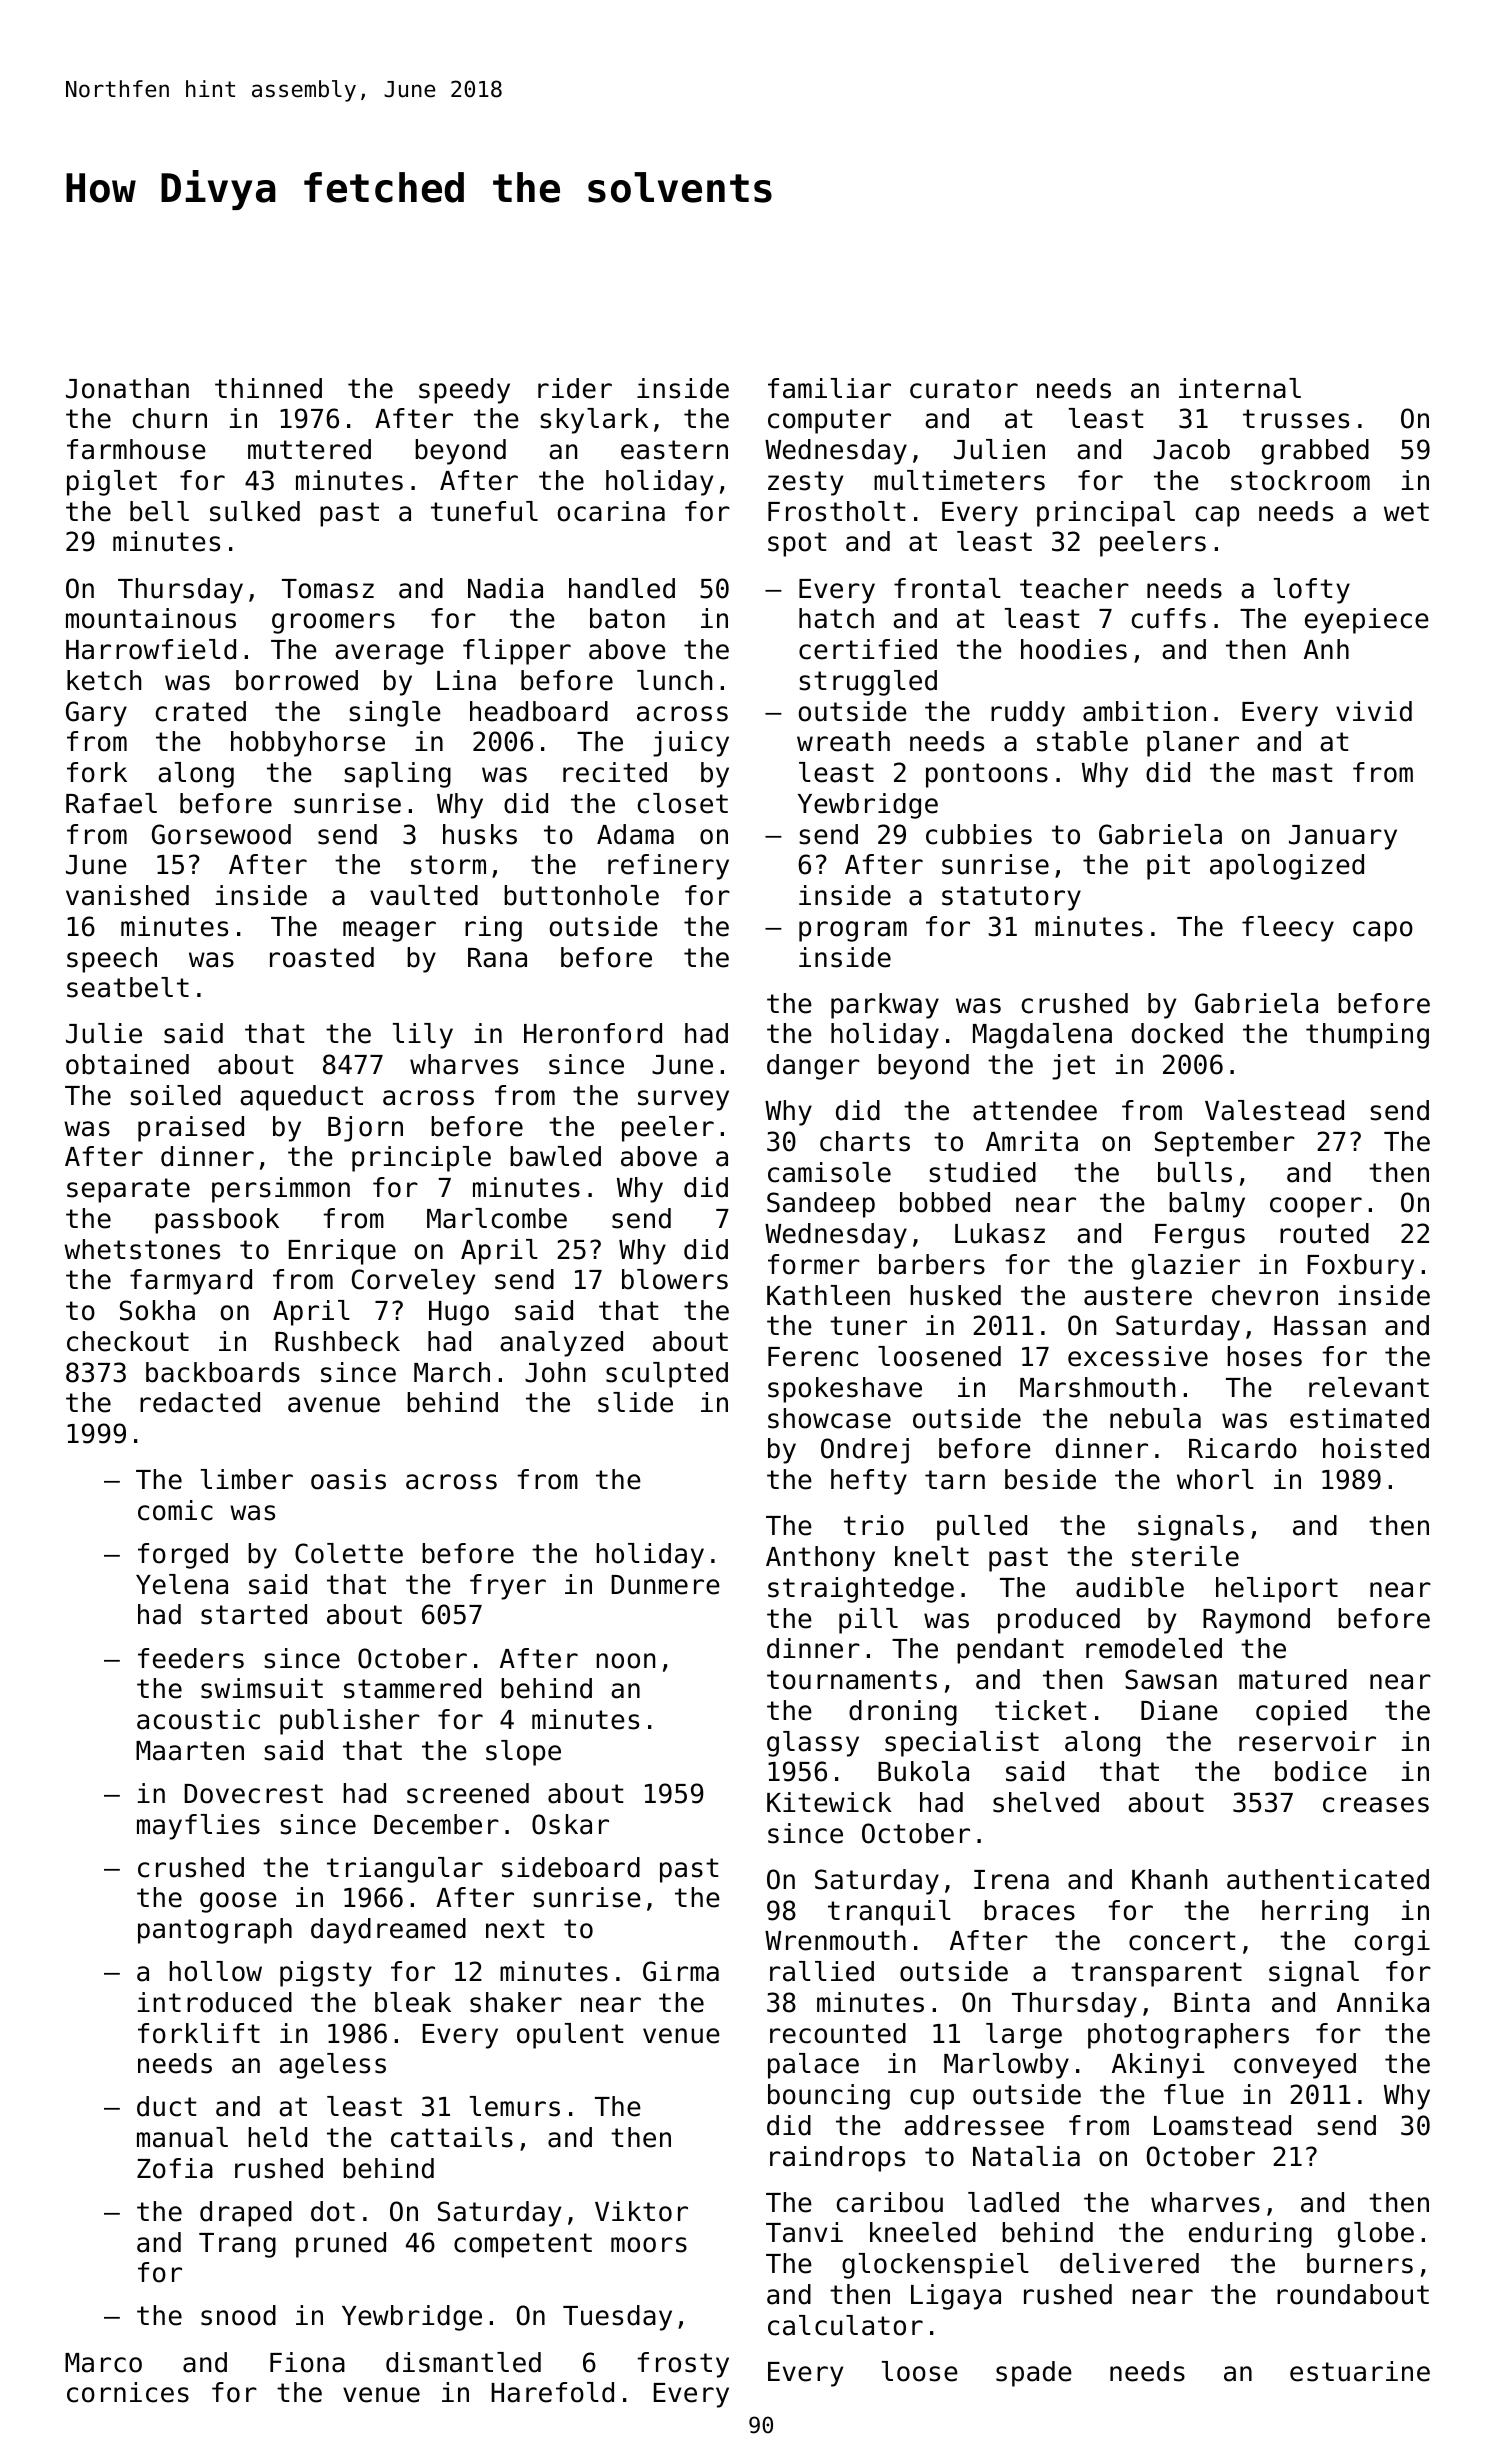 The image size is (1496, 2464). I want to click on relevant, so click(1369, 1387).
